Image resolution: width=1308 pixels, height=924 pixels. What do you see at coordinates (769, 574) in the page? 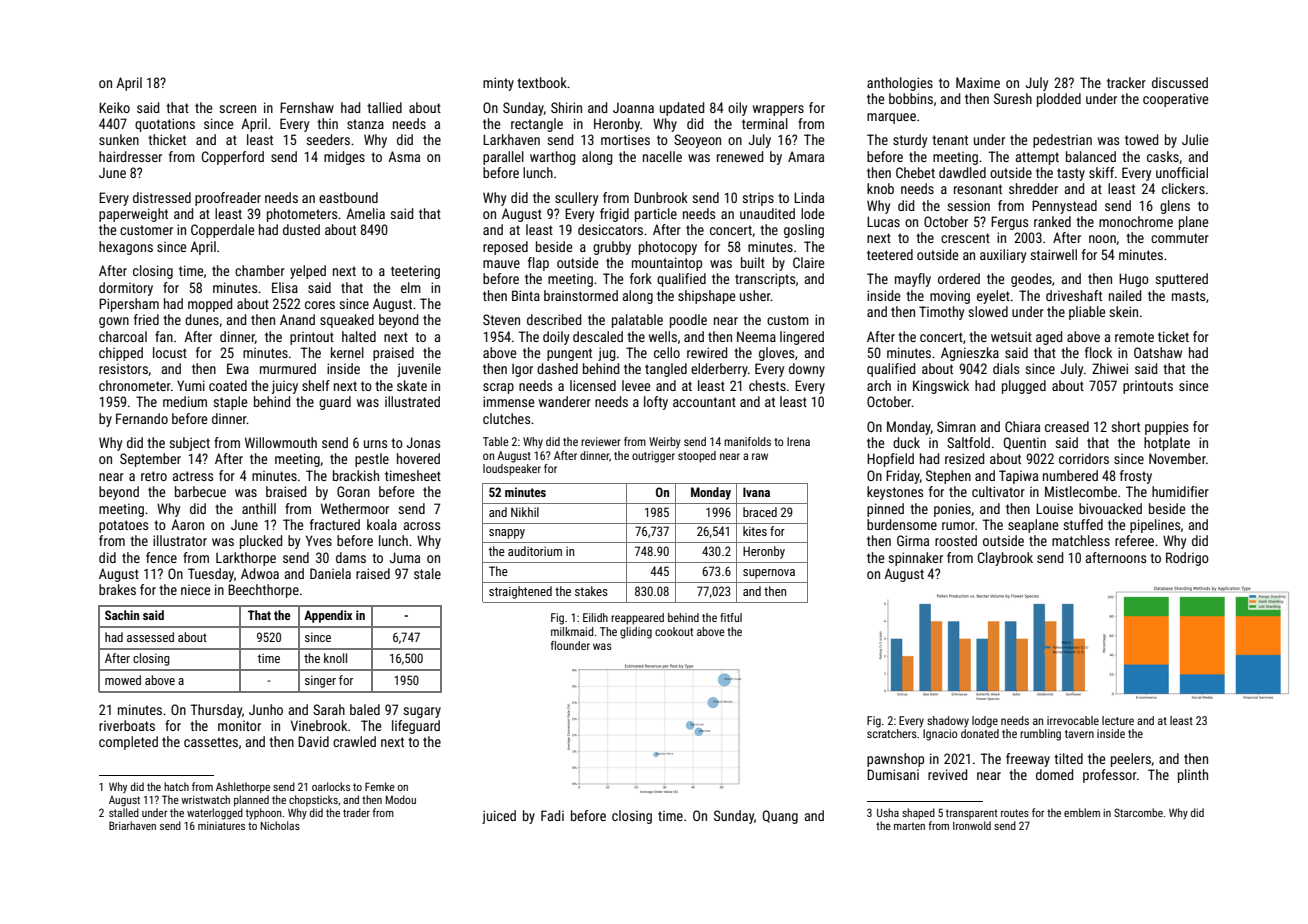
I see `supernova` at bounding box center [769, 574].
